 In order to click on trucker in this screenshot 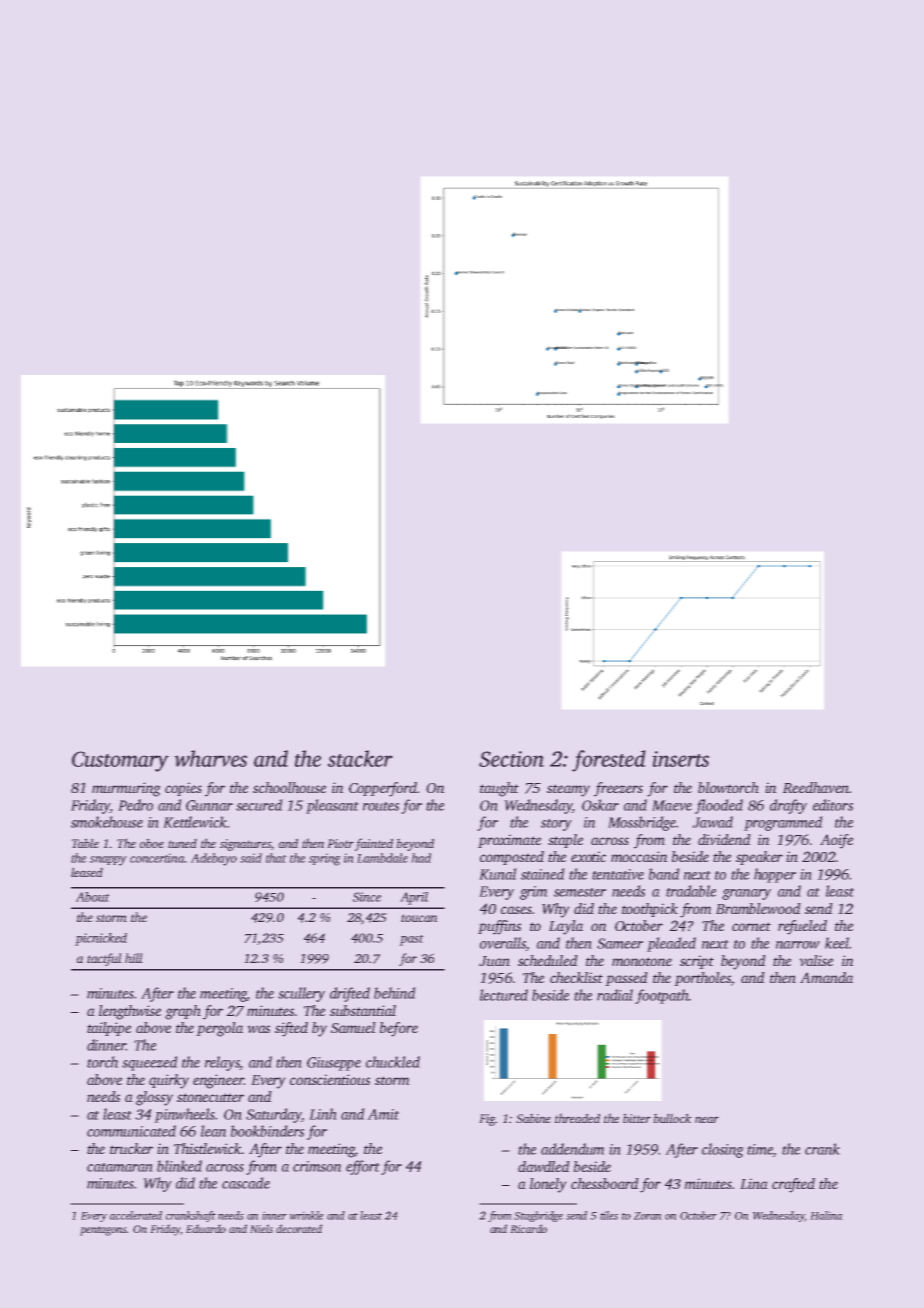, I will do `click(131, 1148)`.
